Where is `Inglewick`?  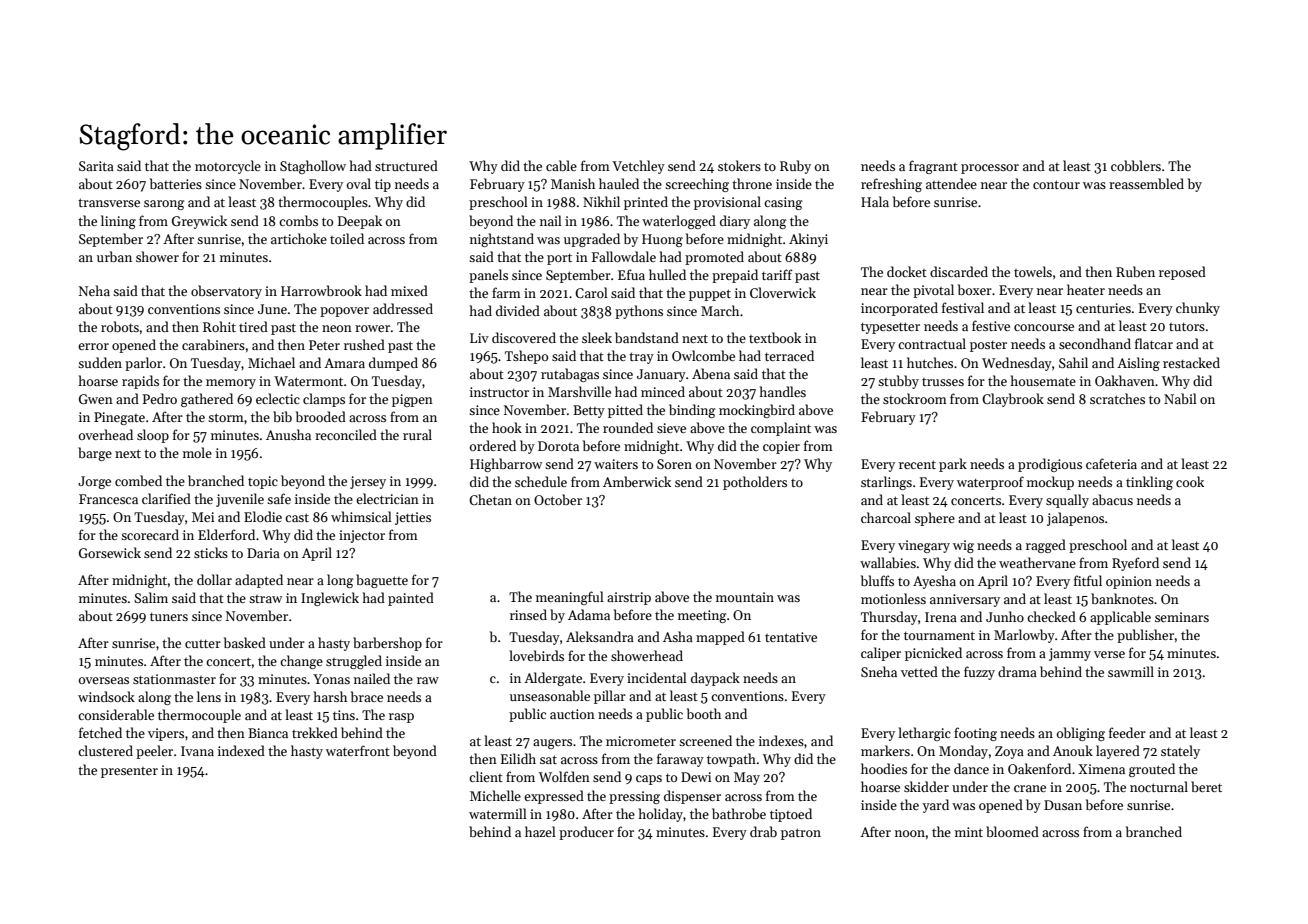
Inglewick is located at coordinates (330, 599).
